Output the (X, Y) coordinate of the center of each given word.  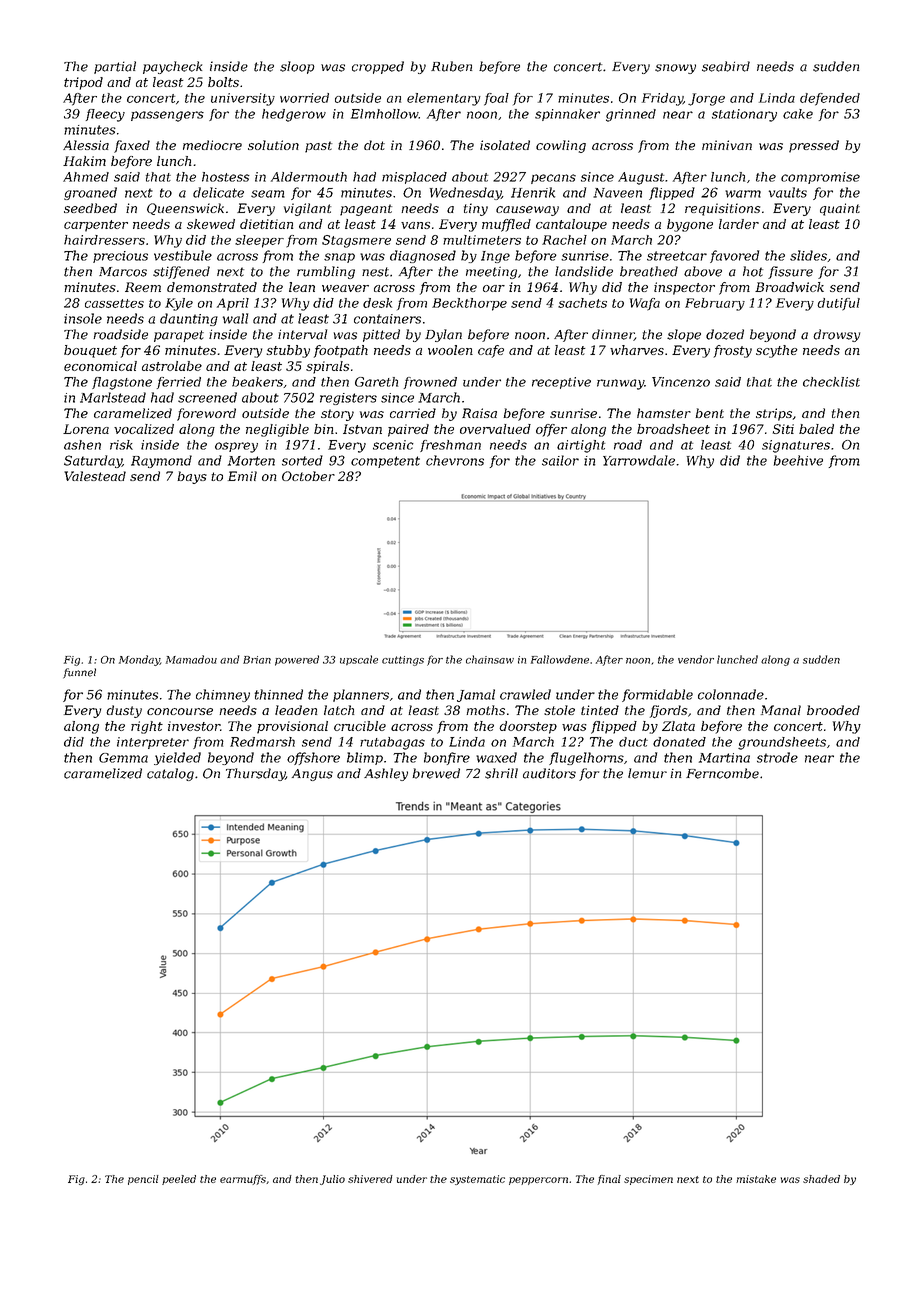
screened (207, 397)
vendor (696, 659)
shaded (821, 1179)
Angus (312, 775)
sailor (560, 460)
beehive (798, 460)
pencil (143, 1180)
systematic (477, 1180)
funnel (79, 673)
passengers (167, 116)
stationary (744, 115)
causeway (527, 211)
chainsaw (490, 659)
